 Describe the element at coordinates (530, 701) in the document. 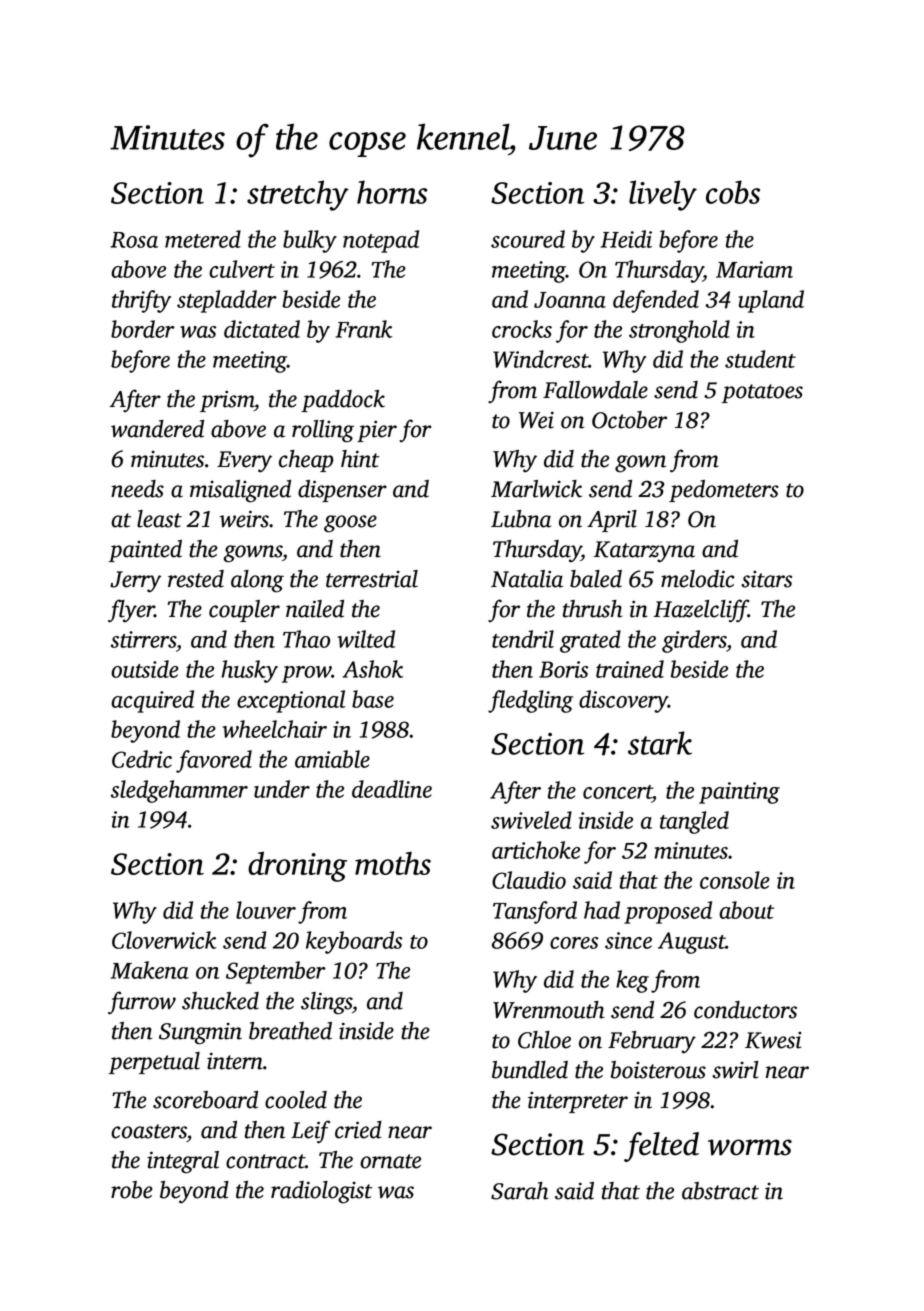

I see `fledgling` at that location.
